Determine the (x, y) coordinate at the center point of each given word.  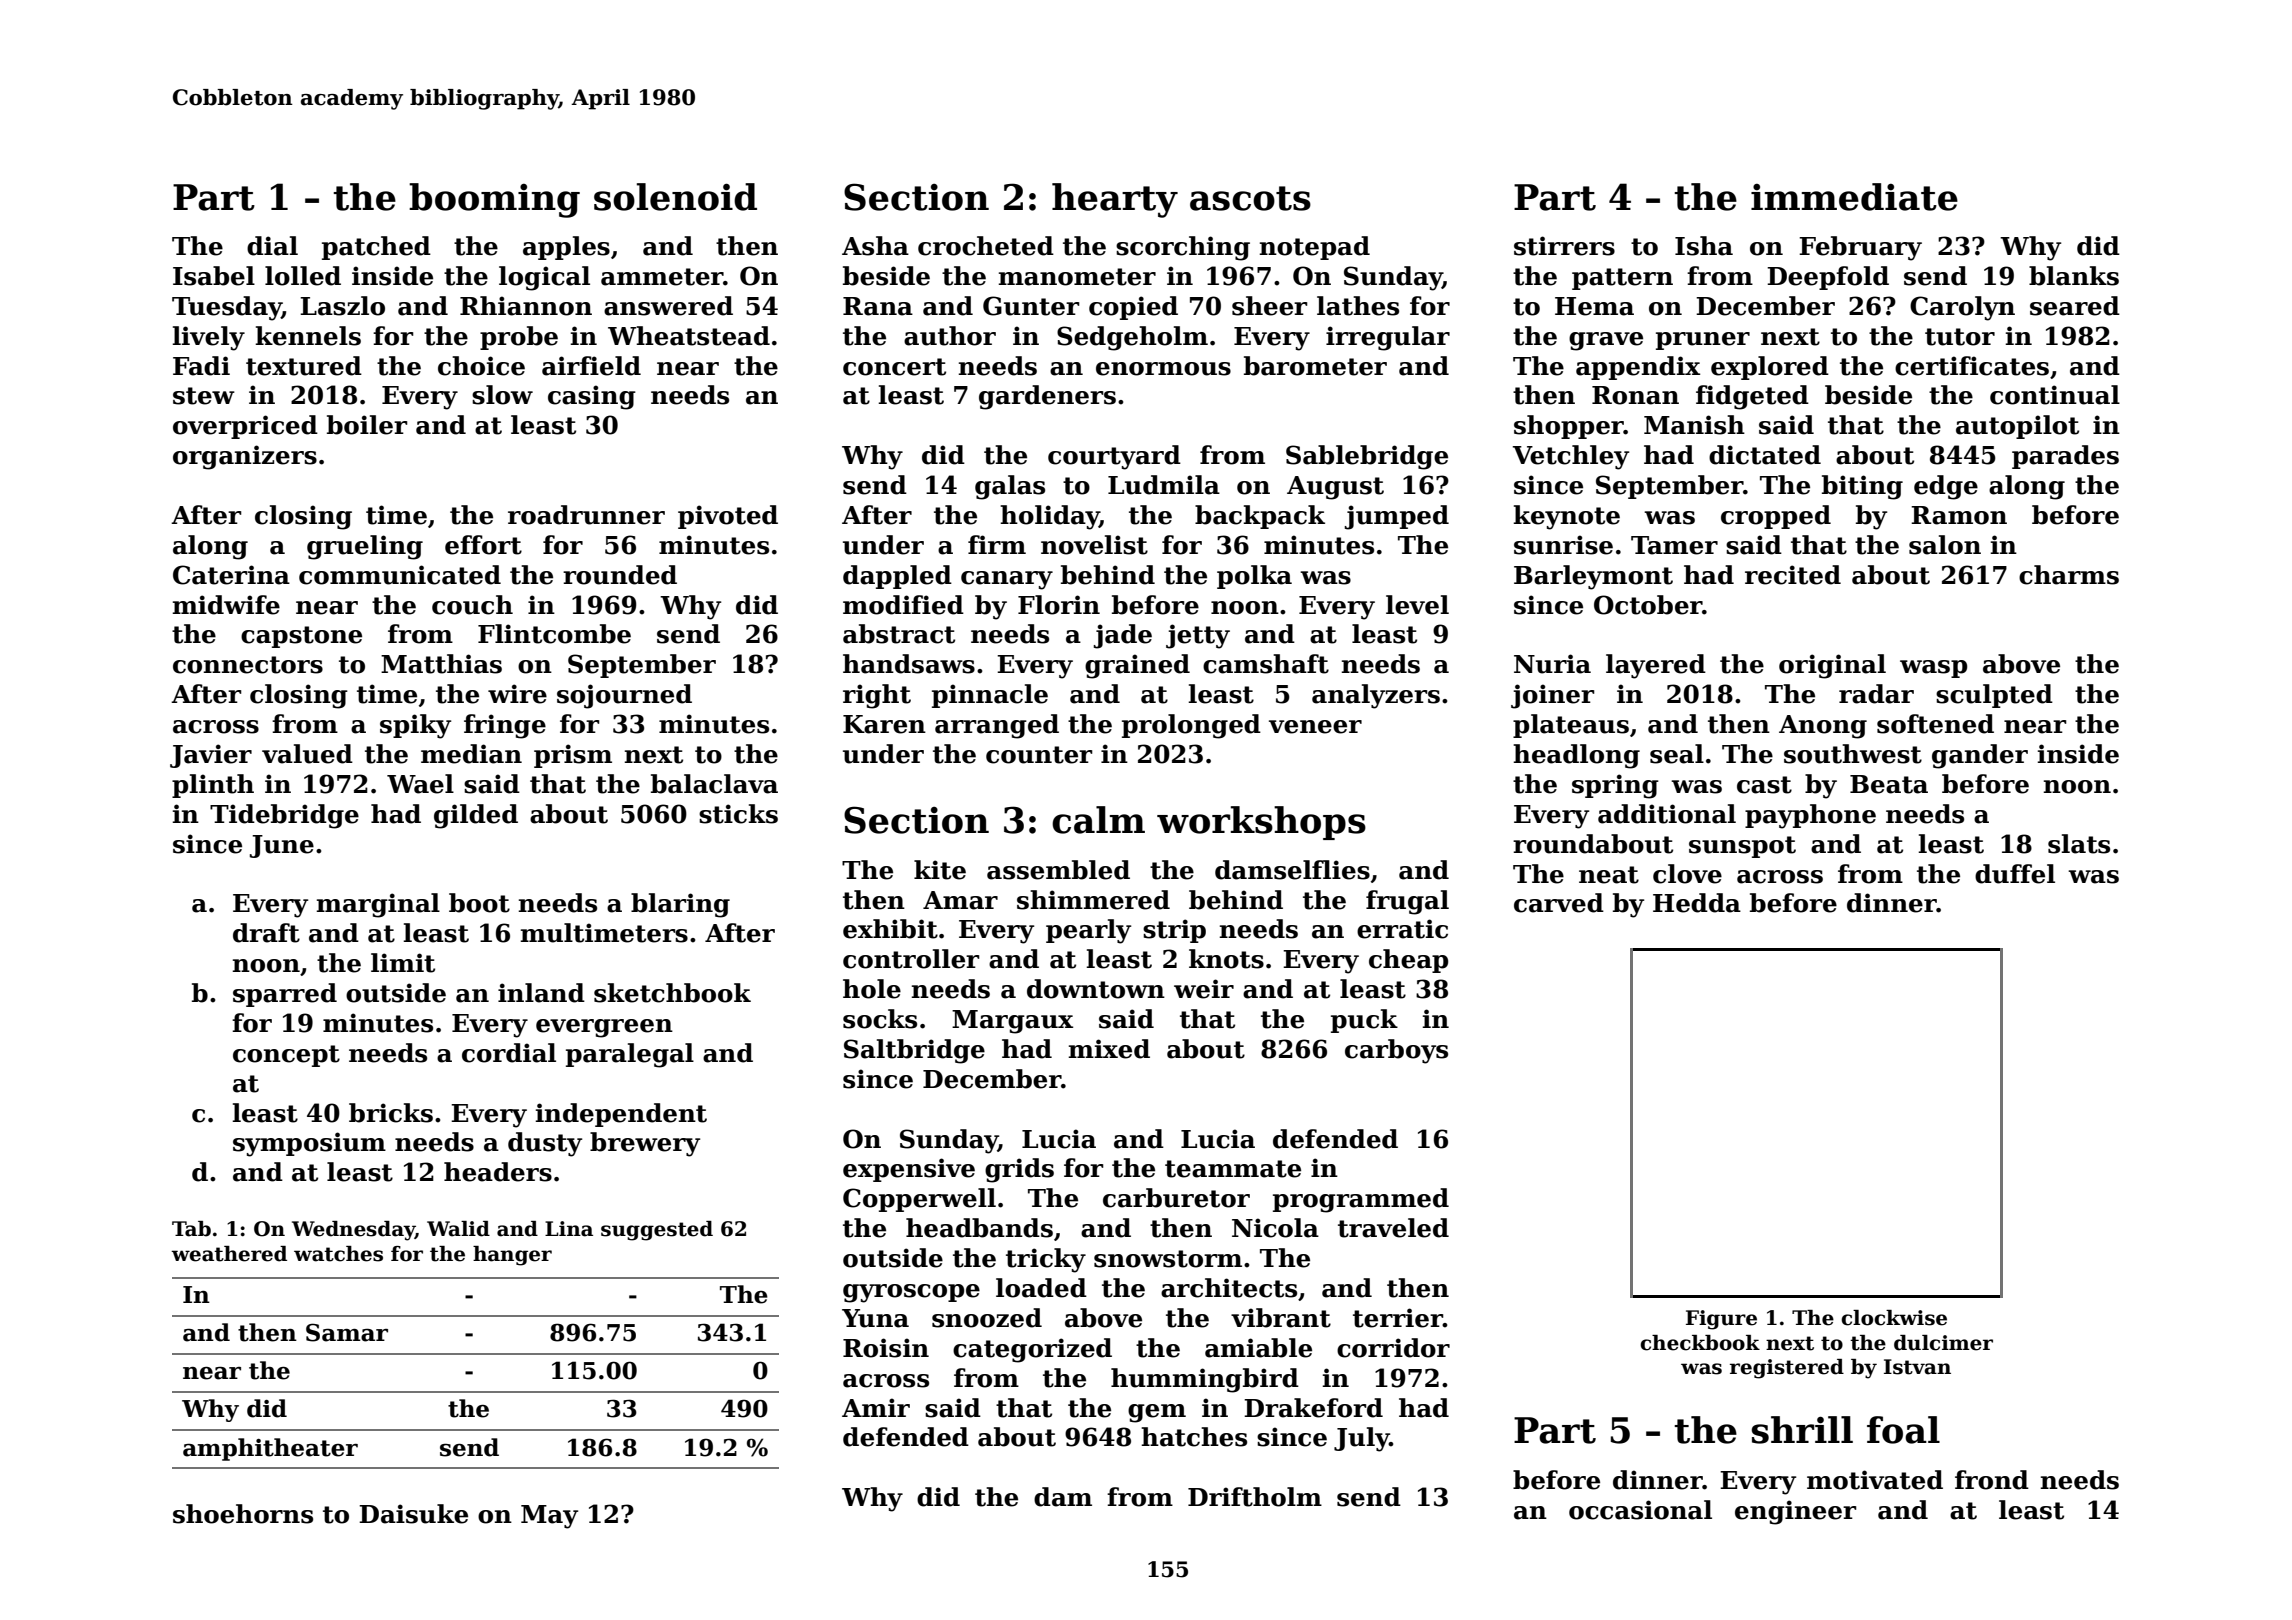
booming (494, 200)
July (1361, 1439)
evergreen (604, 1028)
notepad (1314, 248)
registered (1787, 1369)
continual (2055, 395)
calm (1098, 820)
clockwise (1894, 1318)
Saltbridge (914, 1051)
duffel (2015, 874)
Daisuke (413, 1514)
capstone (301, 637)
